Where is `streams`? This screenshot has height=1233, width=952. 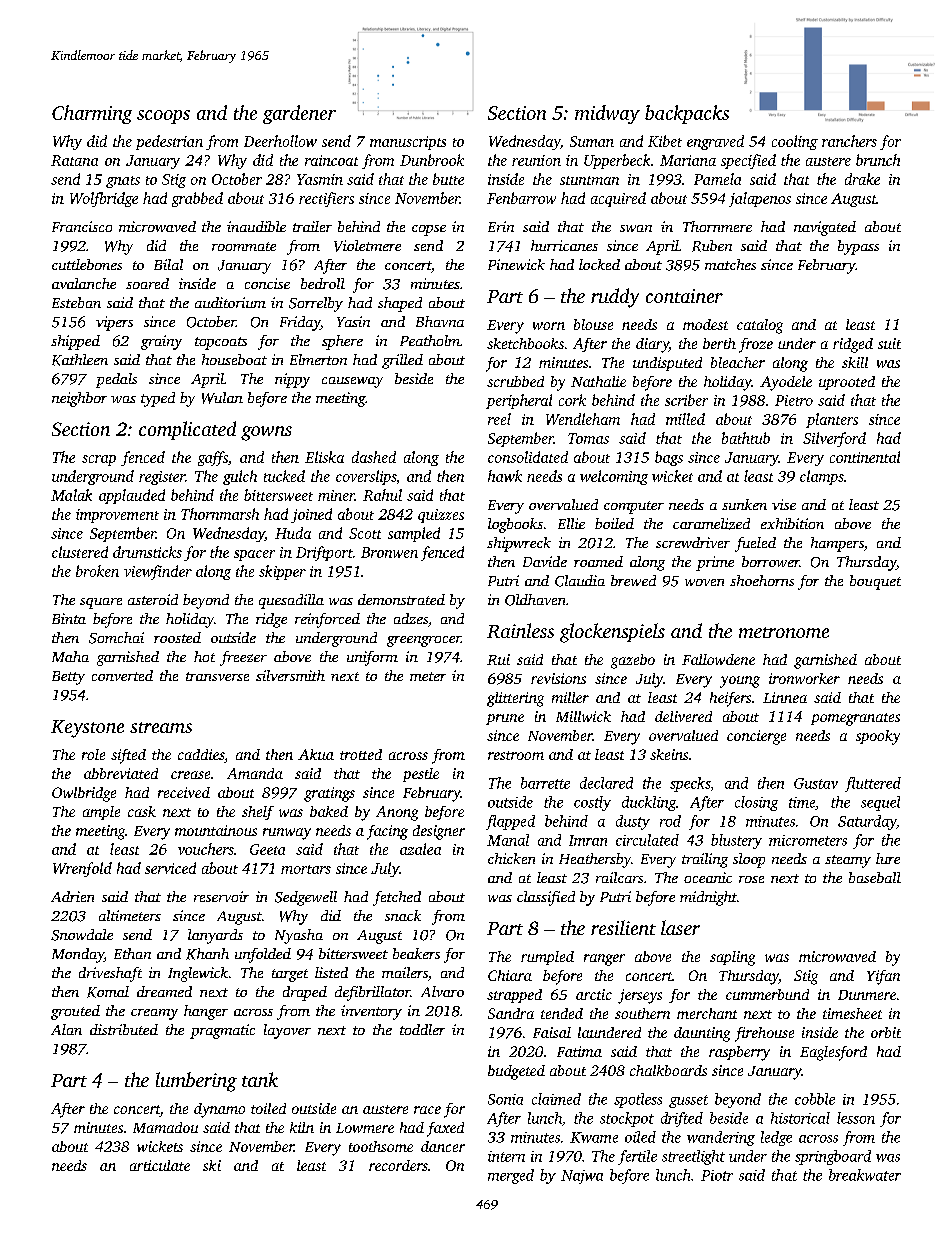
streams is located at coordinates (161, 727).
